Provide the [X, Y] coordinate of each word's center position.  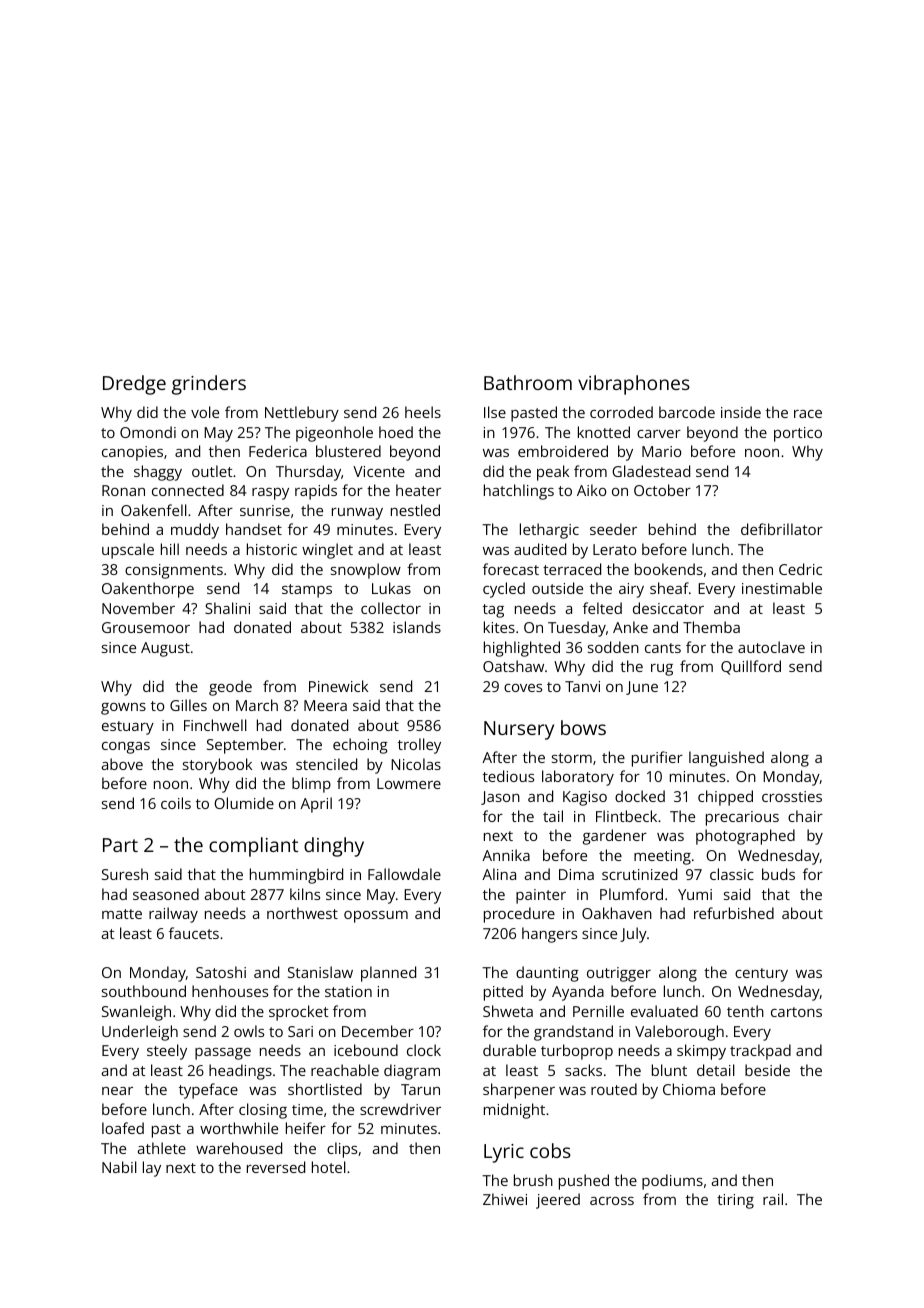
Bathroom [528, 382]
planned [388, 974]
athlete [162, 1148]
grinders [209, 385]
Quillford [751, 667]
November [138, 608]
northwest [302, 913]
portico [798, 434]
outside [557, 588]
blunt [669, 1070]
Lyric [504, 1153]
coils [176, 803]
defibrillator [782, 529]
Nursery [519, 730]
